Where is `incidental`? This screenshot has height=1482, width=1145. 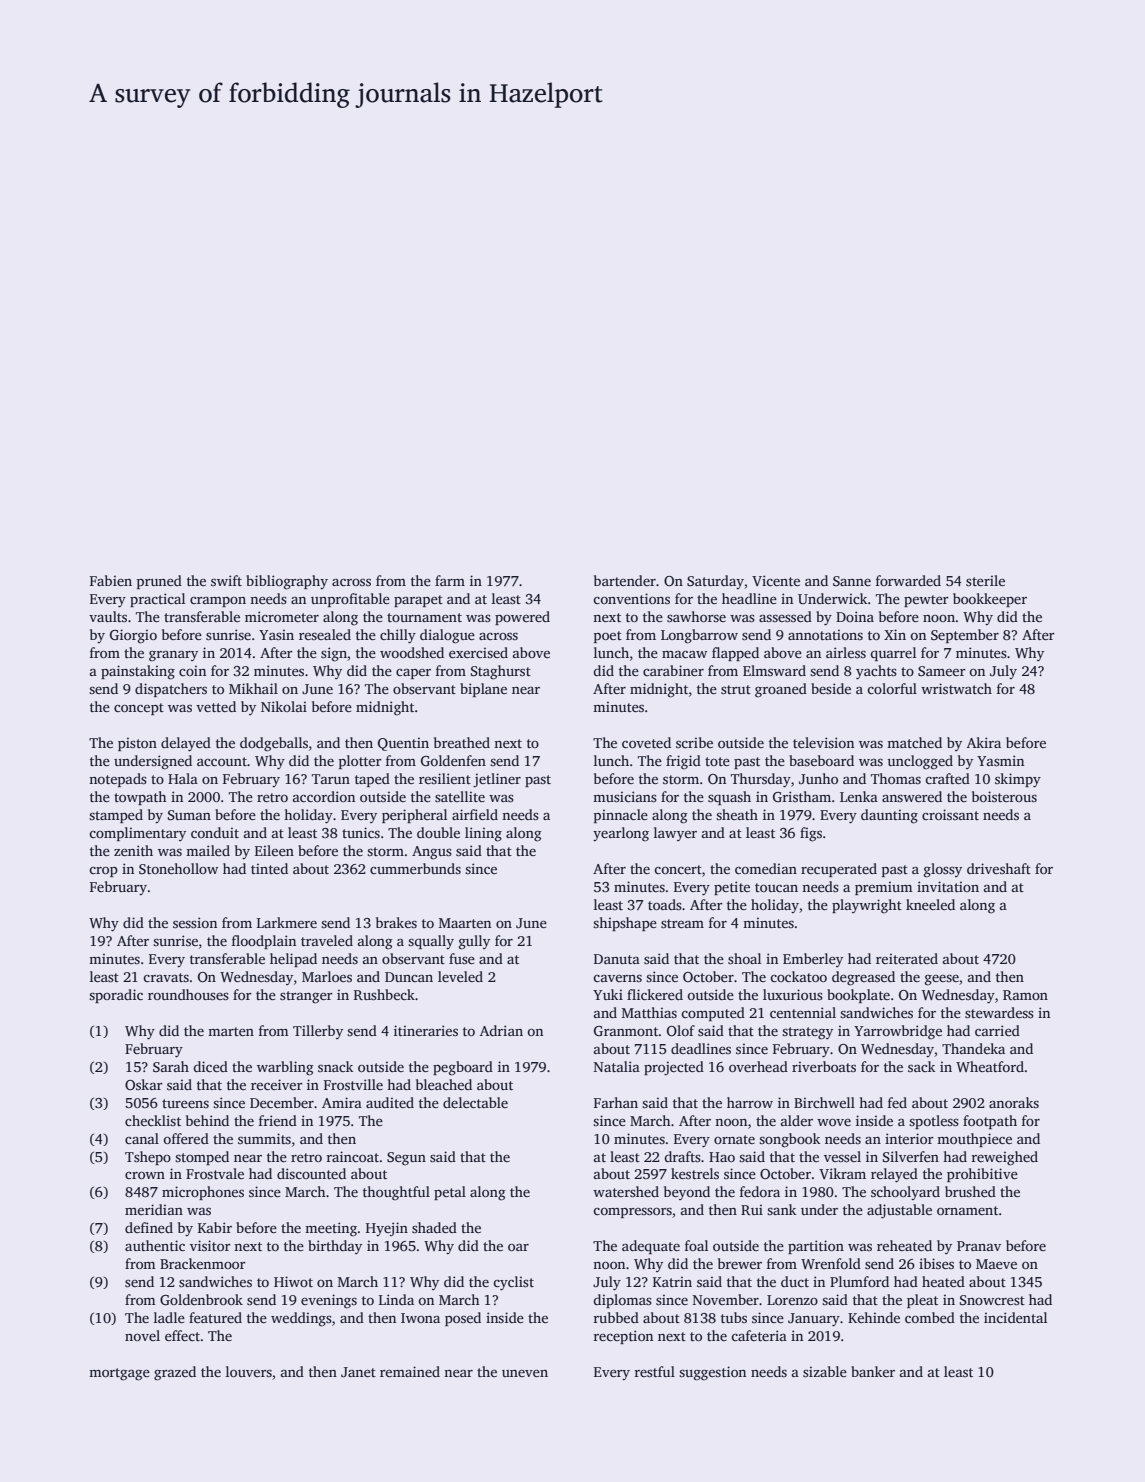
incidental is located at coordinates (1015, 1317).
